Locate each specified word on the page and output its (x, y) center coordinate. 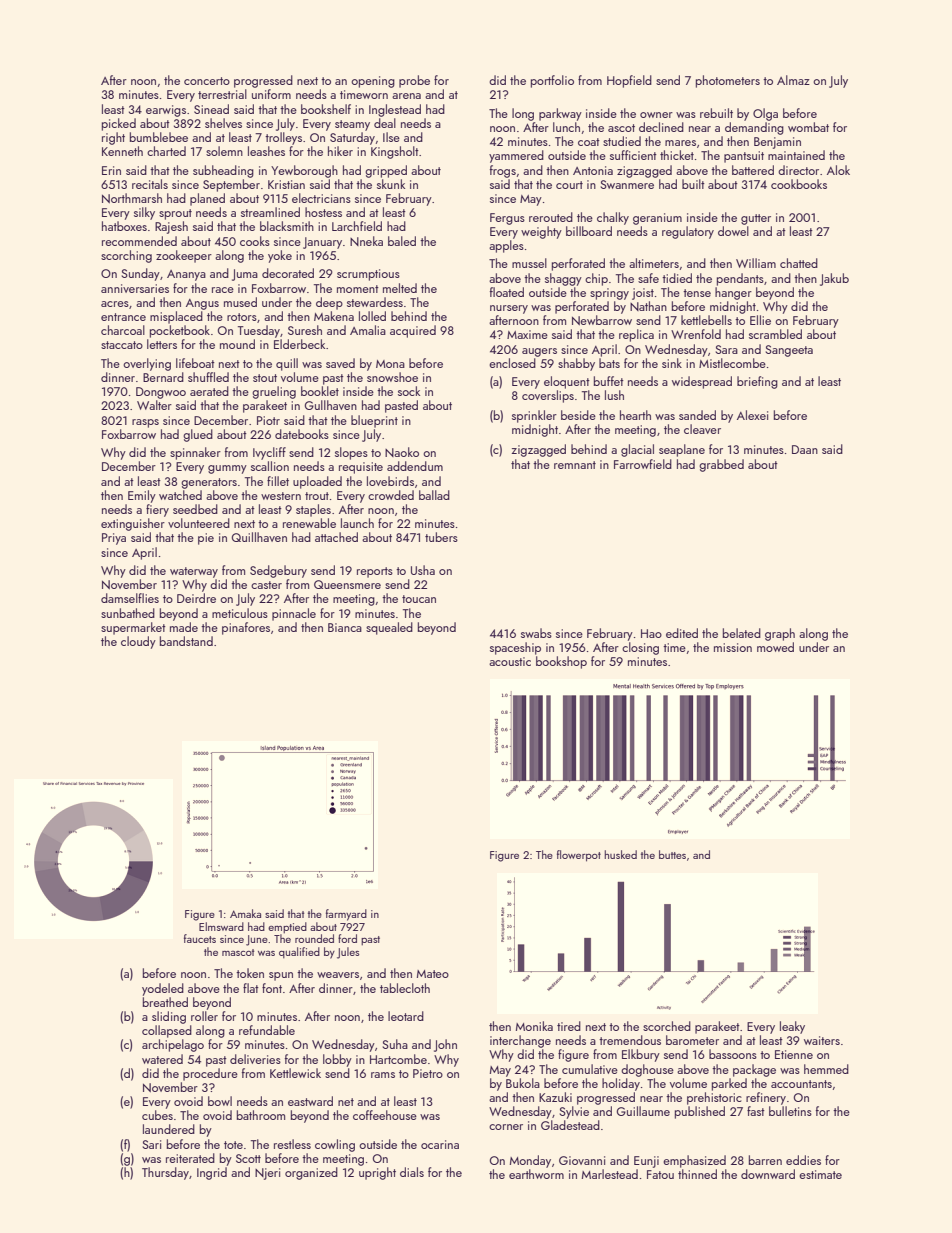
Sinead (211, 109)
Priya (114, 539)
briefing (757, 382)
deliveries (255, 1059)
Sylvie (574, 1112)
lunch (566, 127)
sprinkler (534, 416)
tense (697, 293)
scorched (667, 1026)
